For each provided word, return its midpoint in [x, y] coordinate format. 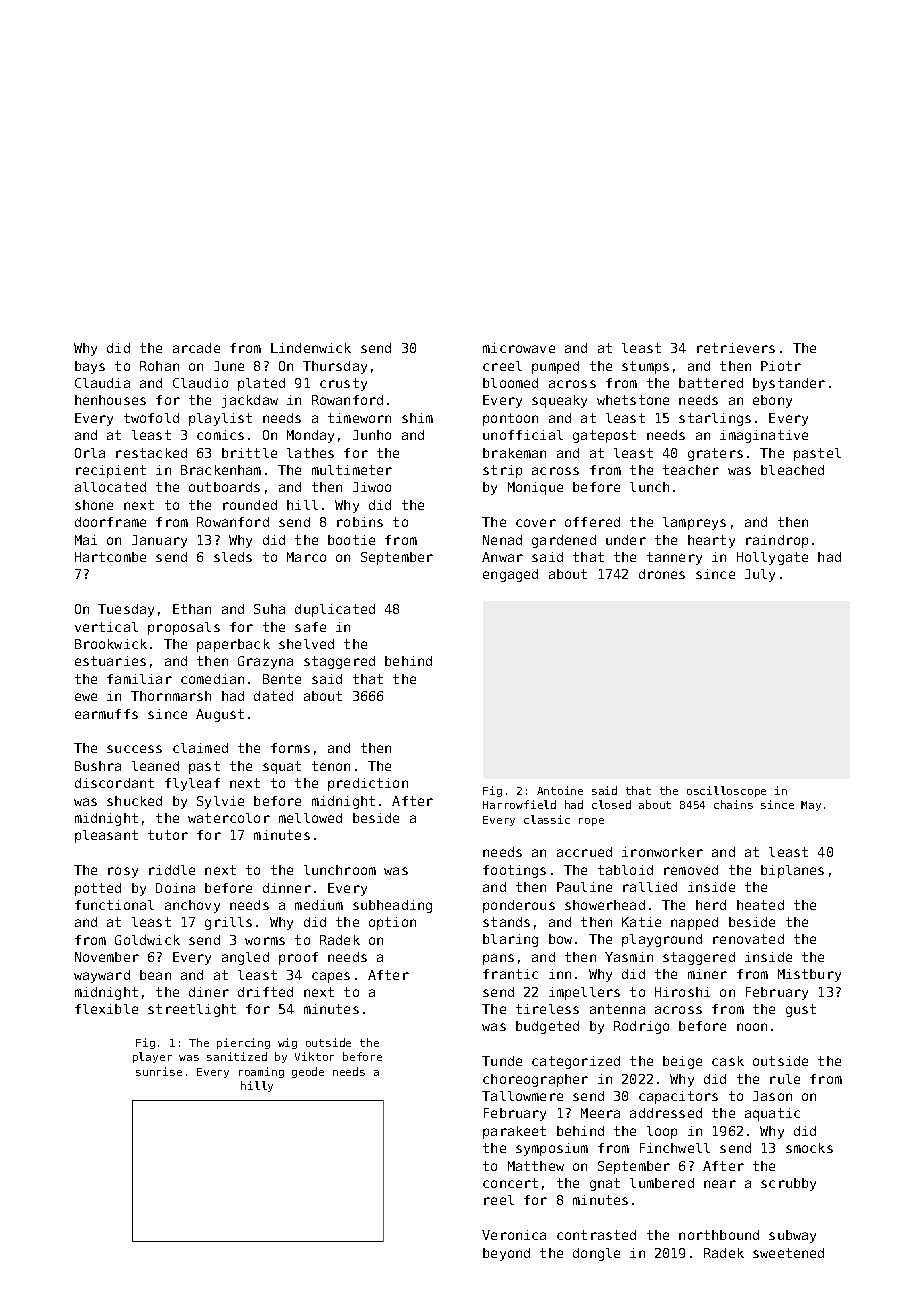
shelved [306, 644]
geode [308, 1072]
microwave [519, 348]
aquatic [772, 1114]
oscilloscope [726, 791]
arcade [196, 348]
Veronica [514, 1235]
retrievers [736, 348]
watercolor [229, 818]
